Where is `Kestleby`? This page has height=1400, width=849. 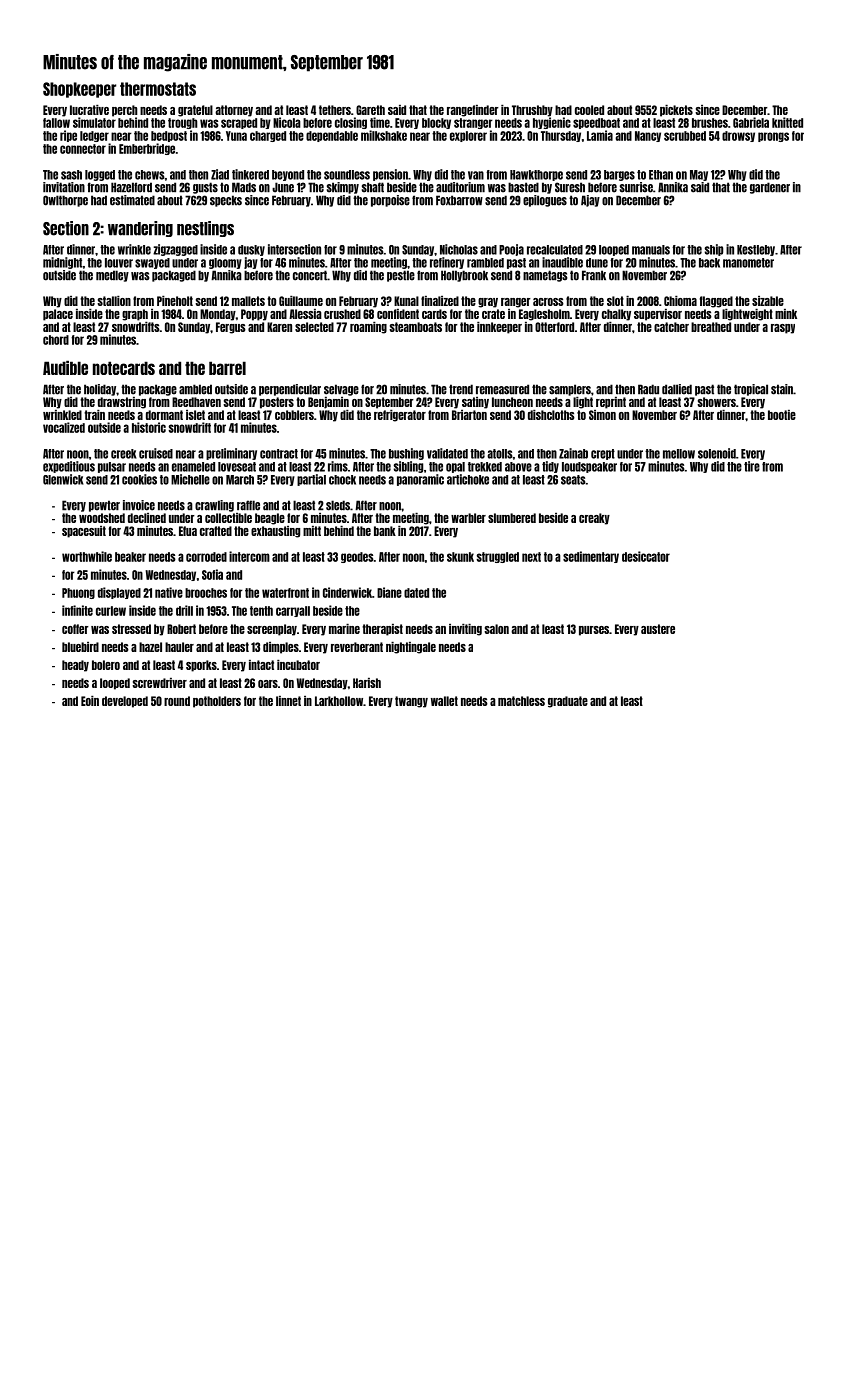 Kestleby is located at coordinates (756, 250).
